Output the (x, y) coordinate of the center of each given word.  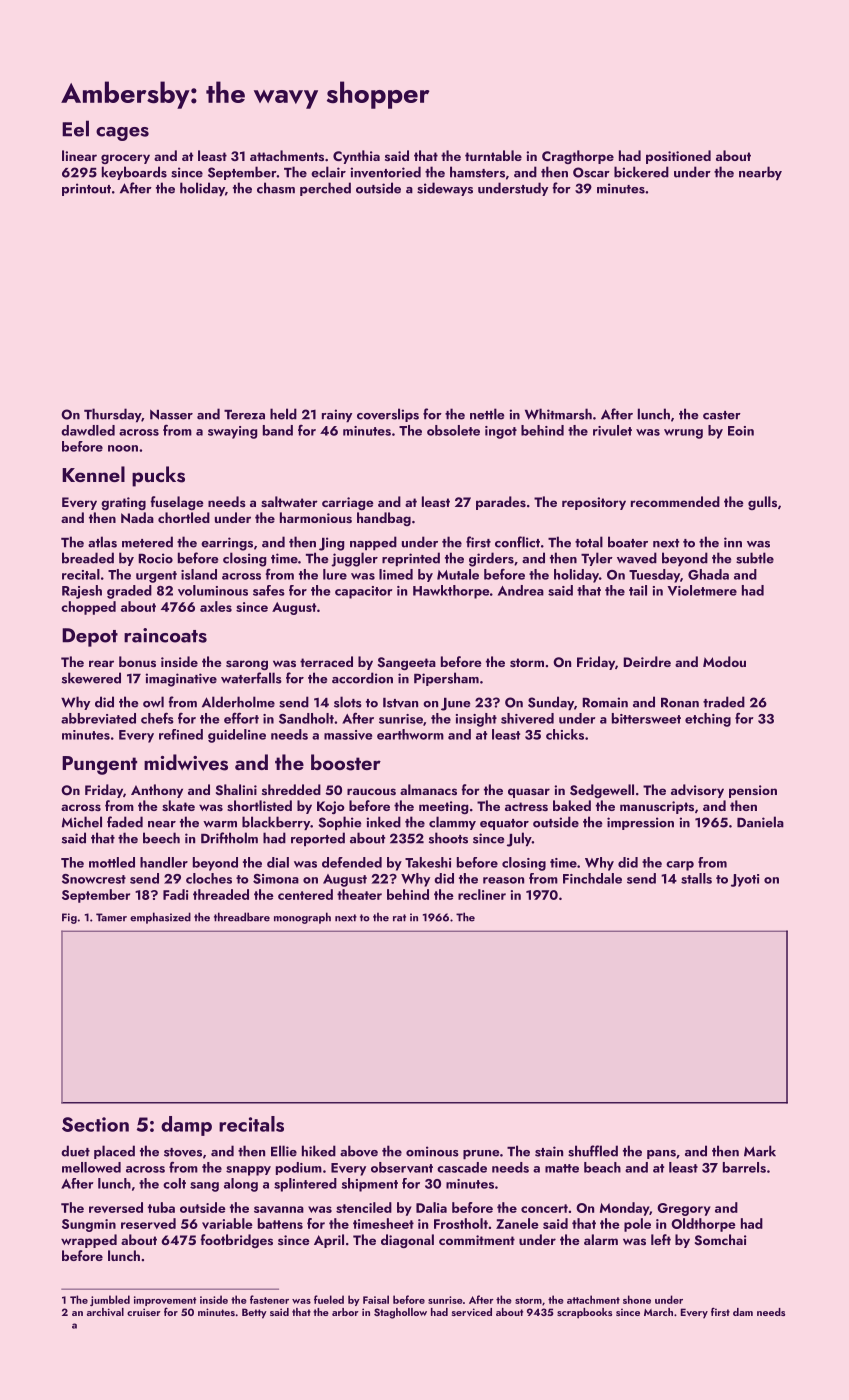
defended (352, 862)
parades (501, 503)
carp (680, 866)
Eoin (741, 431)
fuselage (177, 503)
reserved (148, 1223)
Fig (69, 918)
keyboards (134, 173)
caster (722, 415)
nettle (487, 414)
